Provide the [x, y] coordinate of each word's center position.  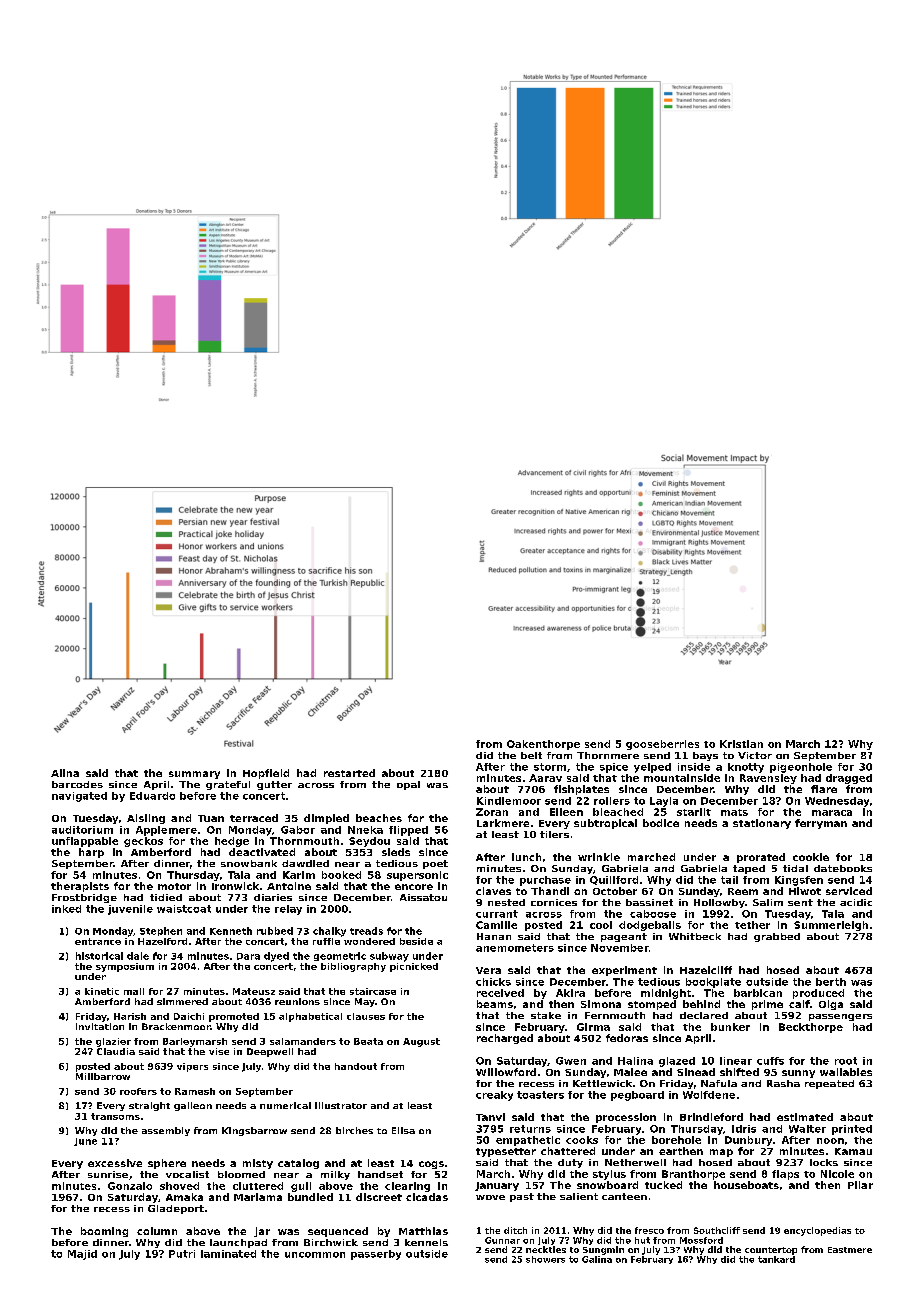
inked [66, 909]
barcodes [77, 784]
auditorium [82, 830]
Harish [130, 1016]
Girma [593, 1027]
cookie [811, 857]
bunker [730, 1027]
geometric [340, 956]
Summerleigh [831, 926]
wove [490, 1197]
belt [531, 755]
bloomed [241, 1174]
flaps [785, 1175]
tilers [554, 834]
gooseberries [662, 745]
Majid [82, 1255]
